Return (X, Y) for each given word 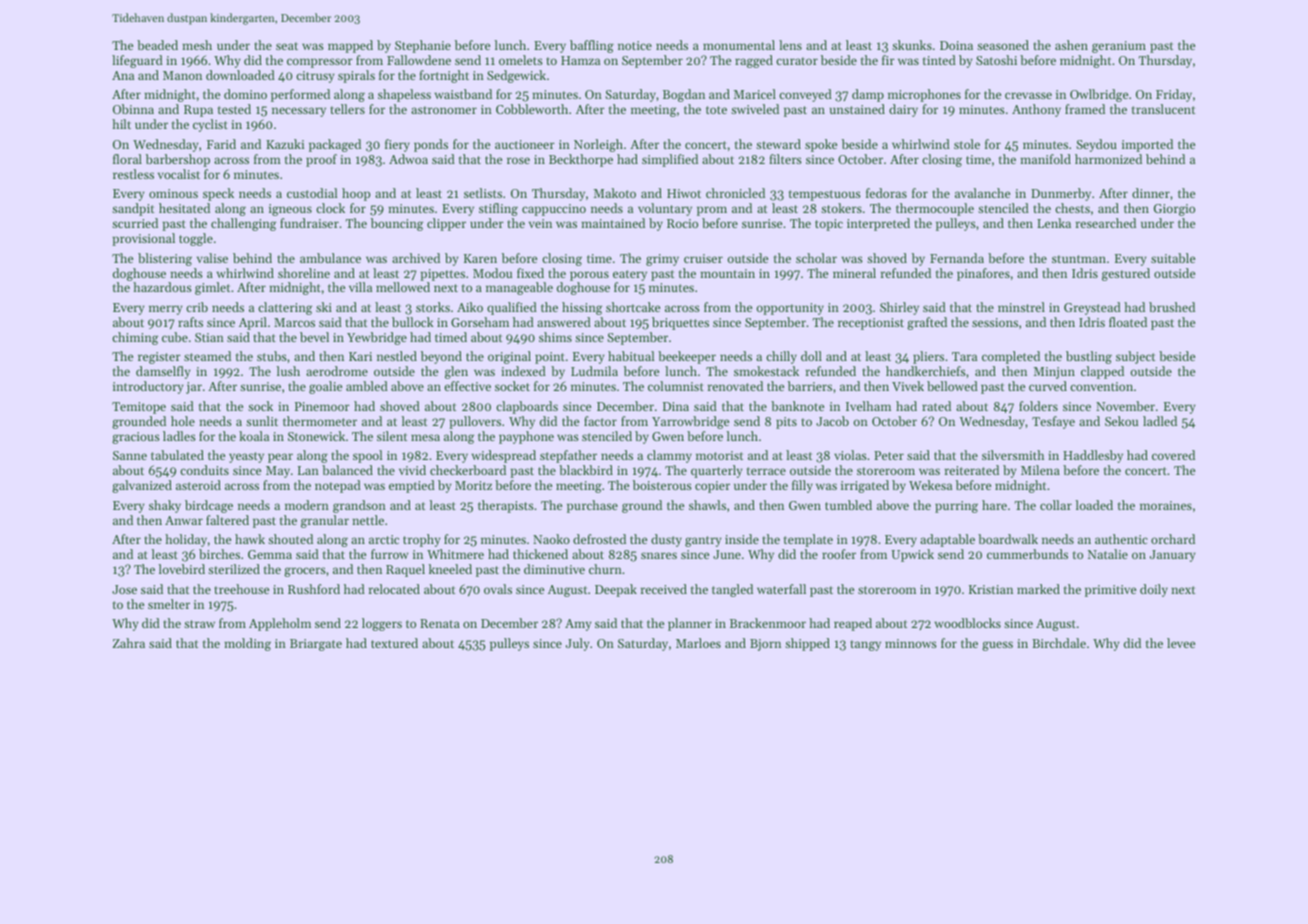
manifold (1045, 159)
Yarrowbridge (690, 422)
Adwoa (408, 159)
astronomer (444, 110)
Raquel (405, 570)
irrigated (865, 486)
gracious (136, 438)
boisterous (662, 485)
